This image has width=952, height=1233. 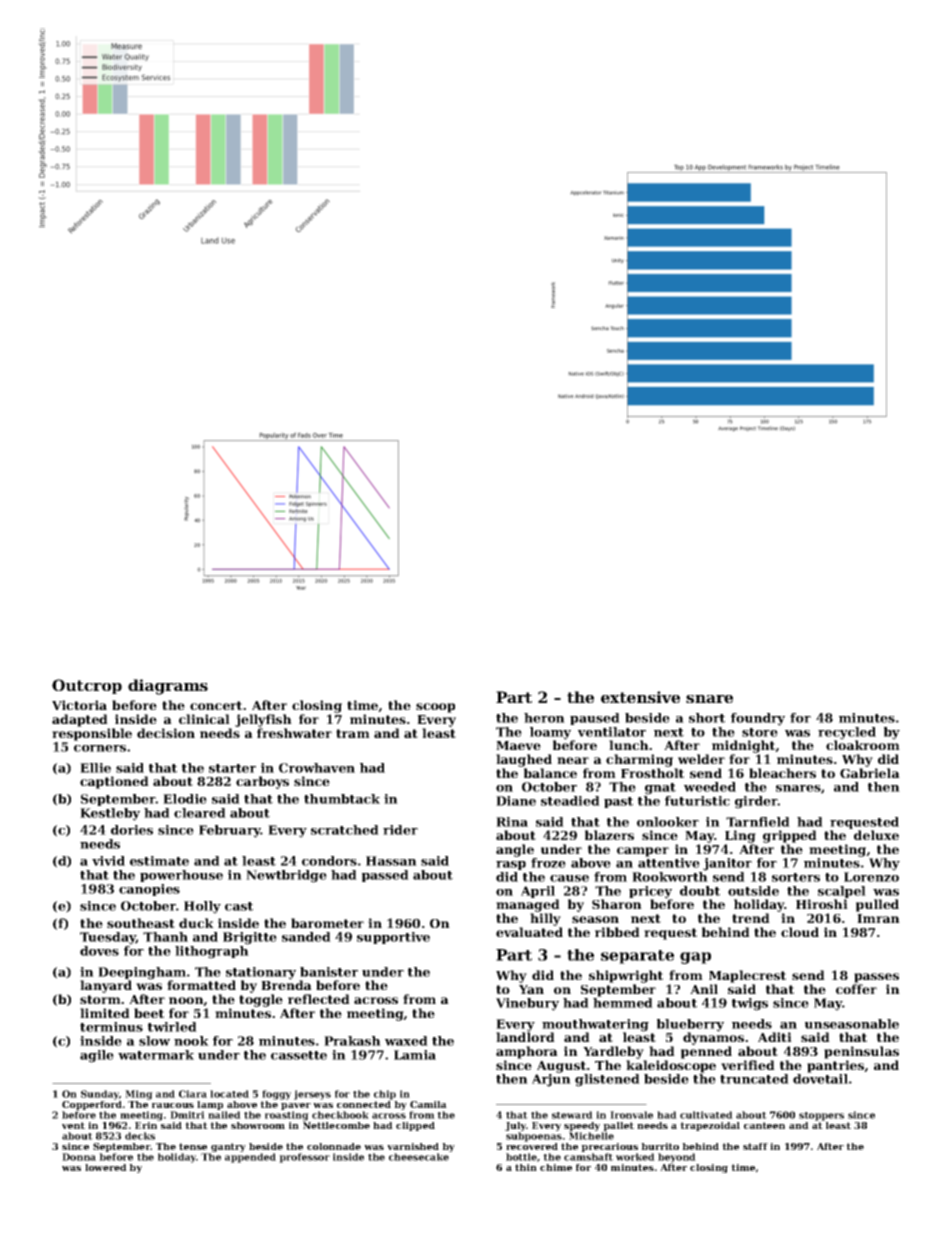 I want to click on canopies, so click(x=149, y=890).
